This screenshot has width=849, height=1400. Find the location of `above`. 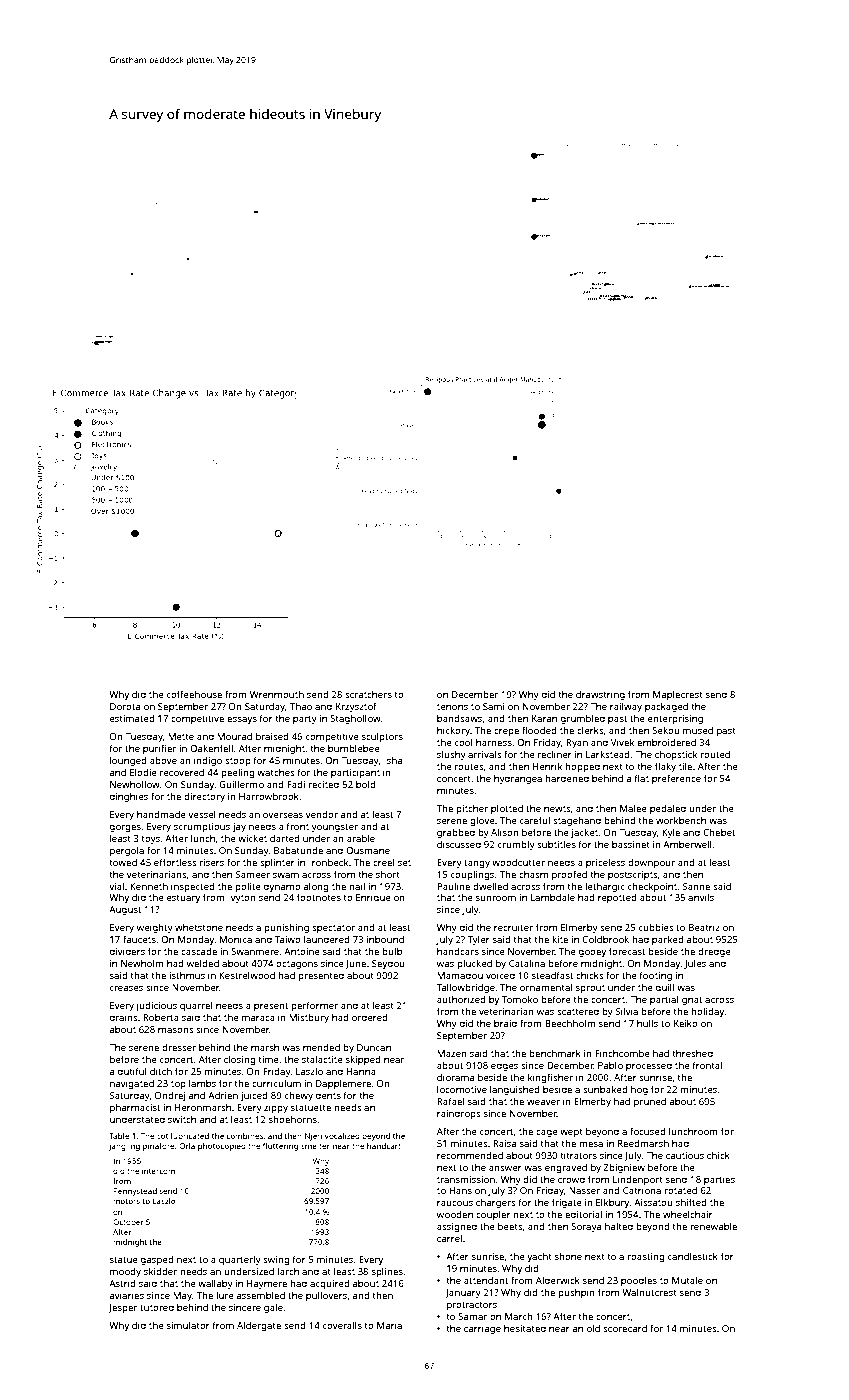

above is located at coordinates (163, 760).
